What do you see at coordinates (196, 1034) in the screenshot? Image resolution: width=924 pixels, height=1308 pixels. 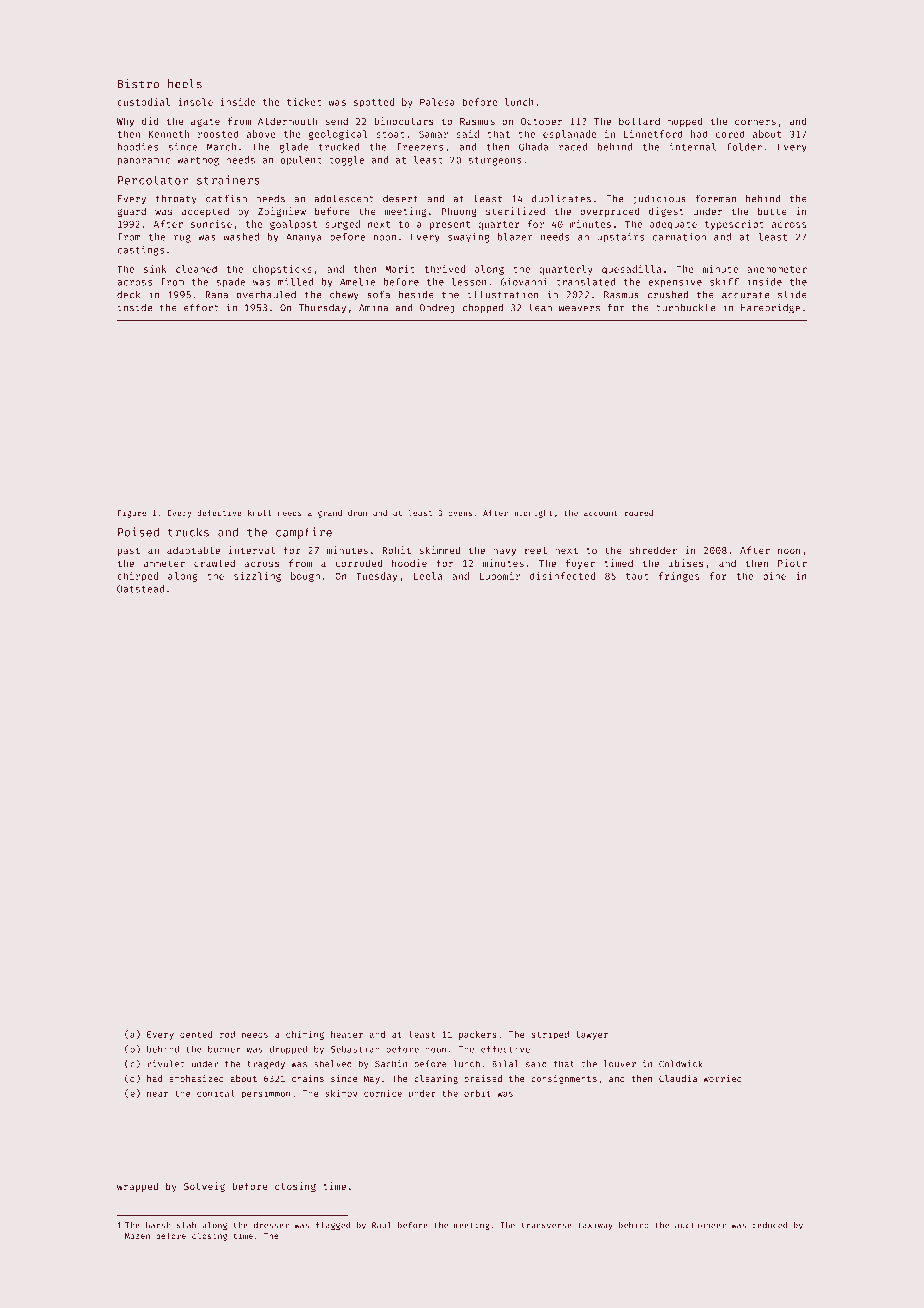 I see `dented` at bounding box center [196, 1034].
